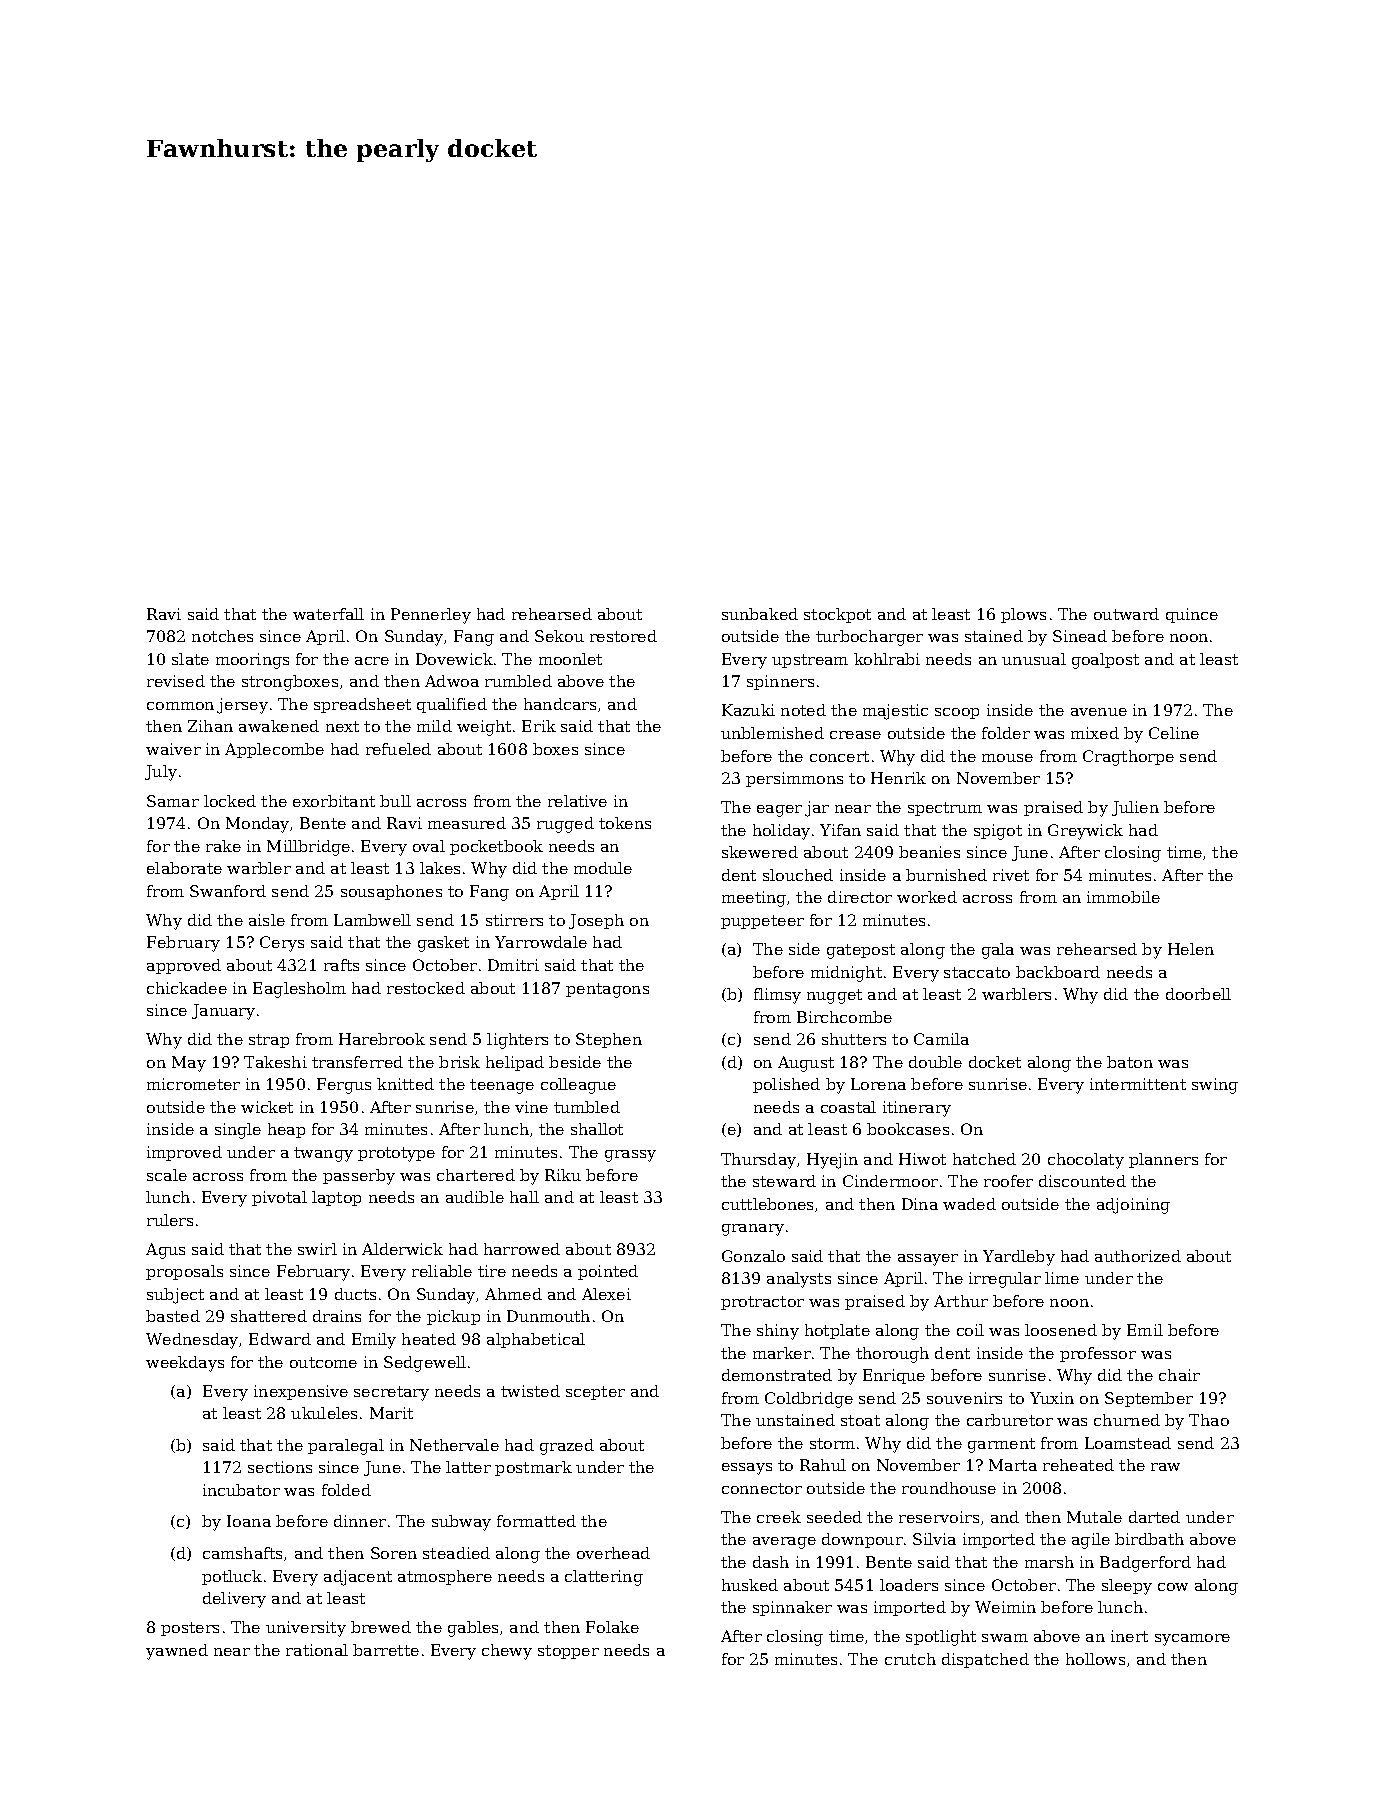  Describe the element at coordinates (185, 1364) in the image. I see `weekdays` at that location.
